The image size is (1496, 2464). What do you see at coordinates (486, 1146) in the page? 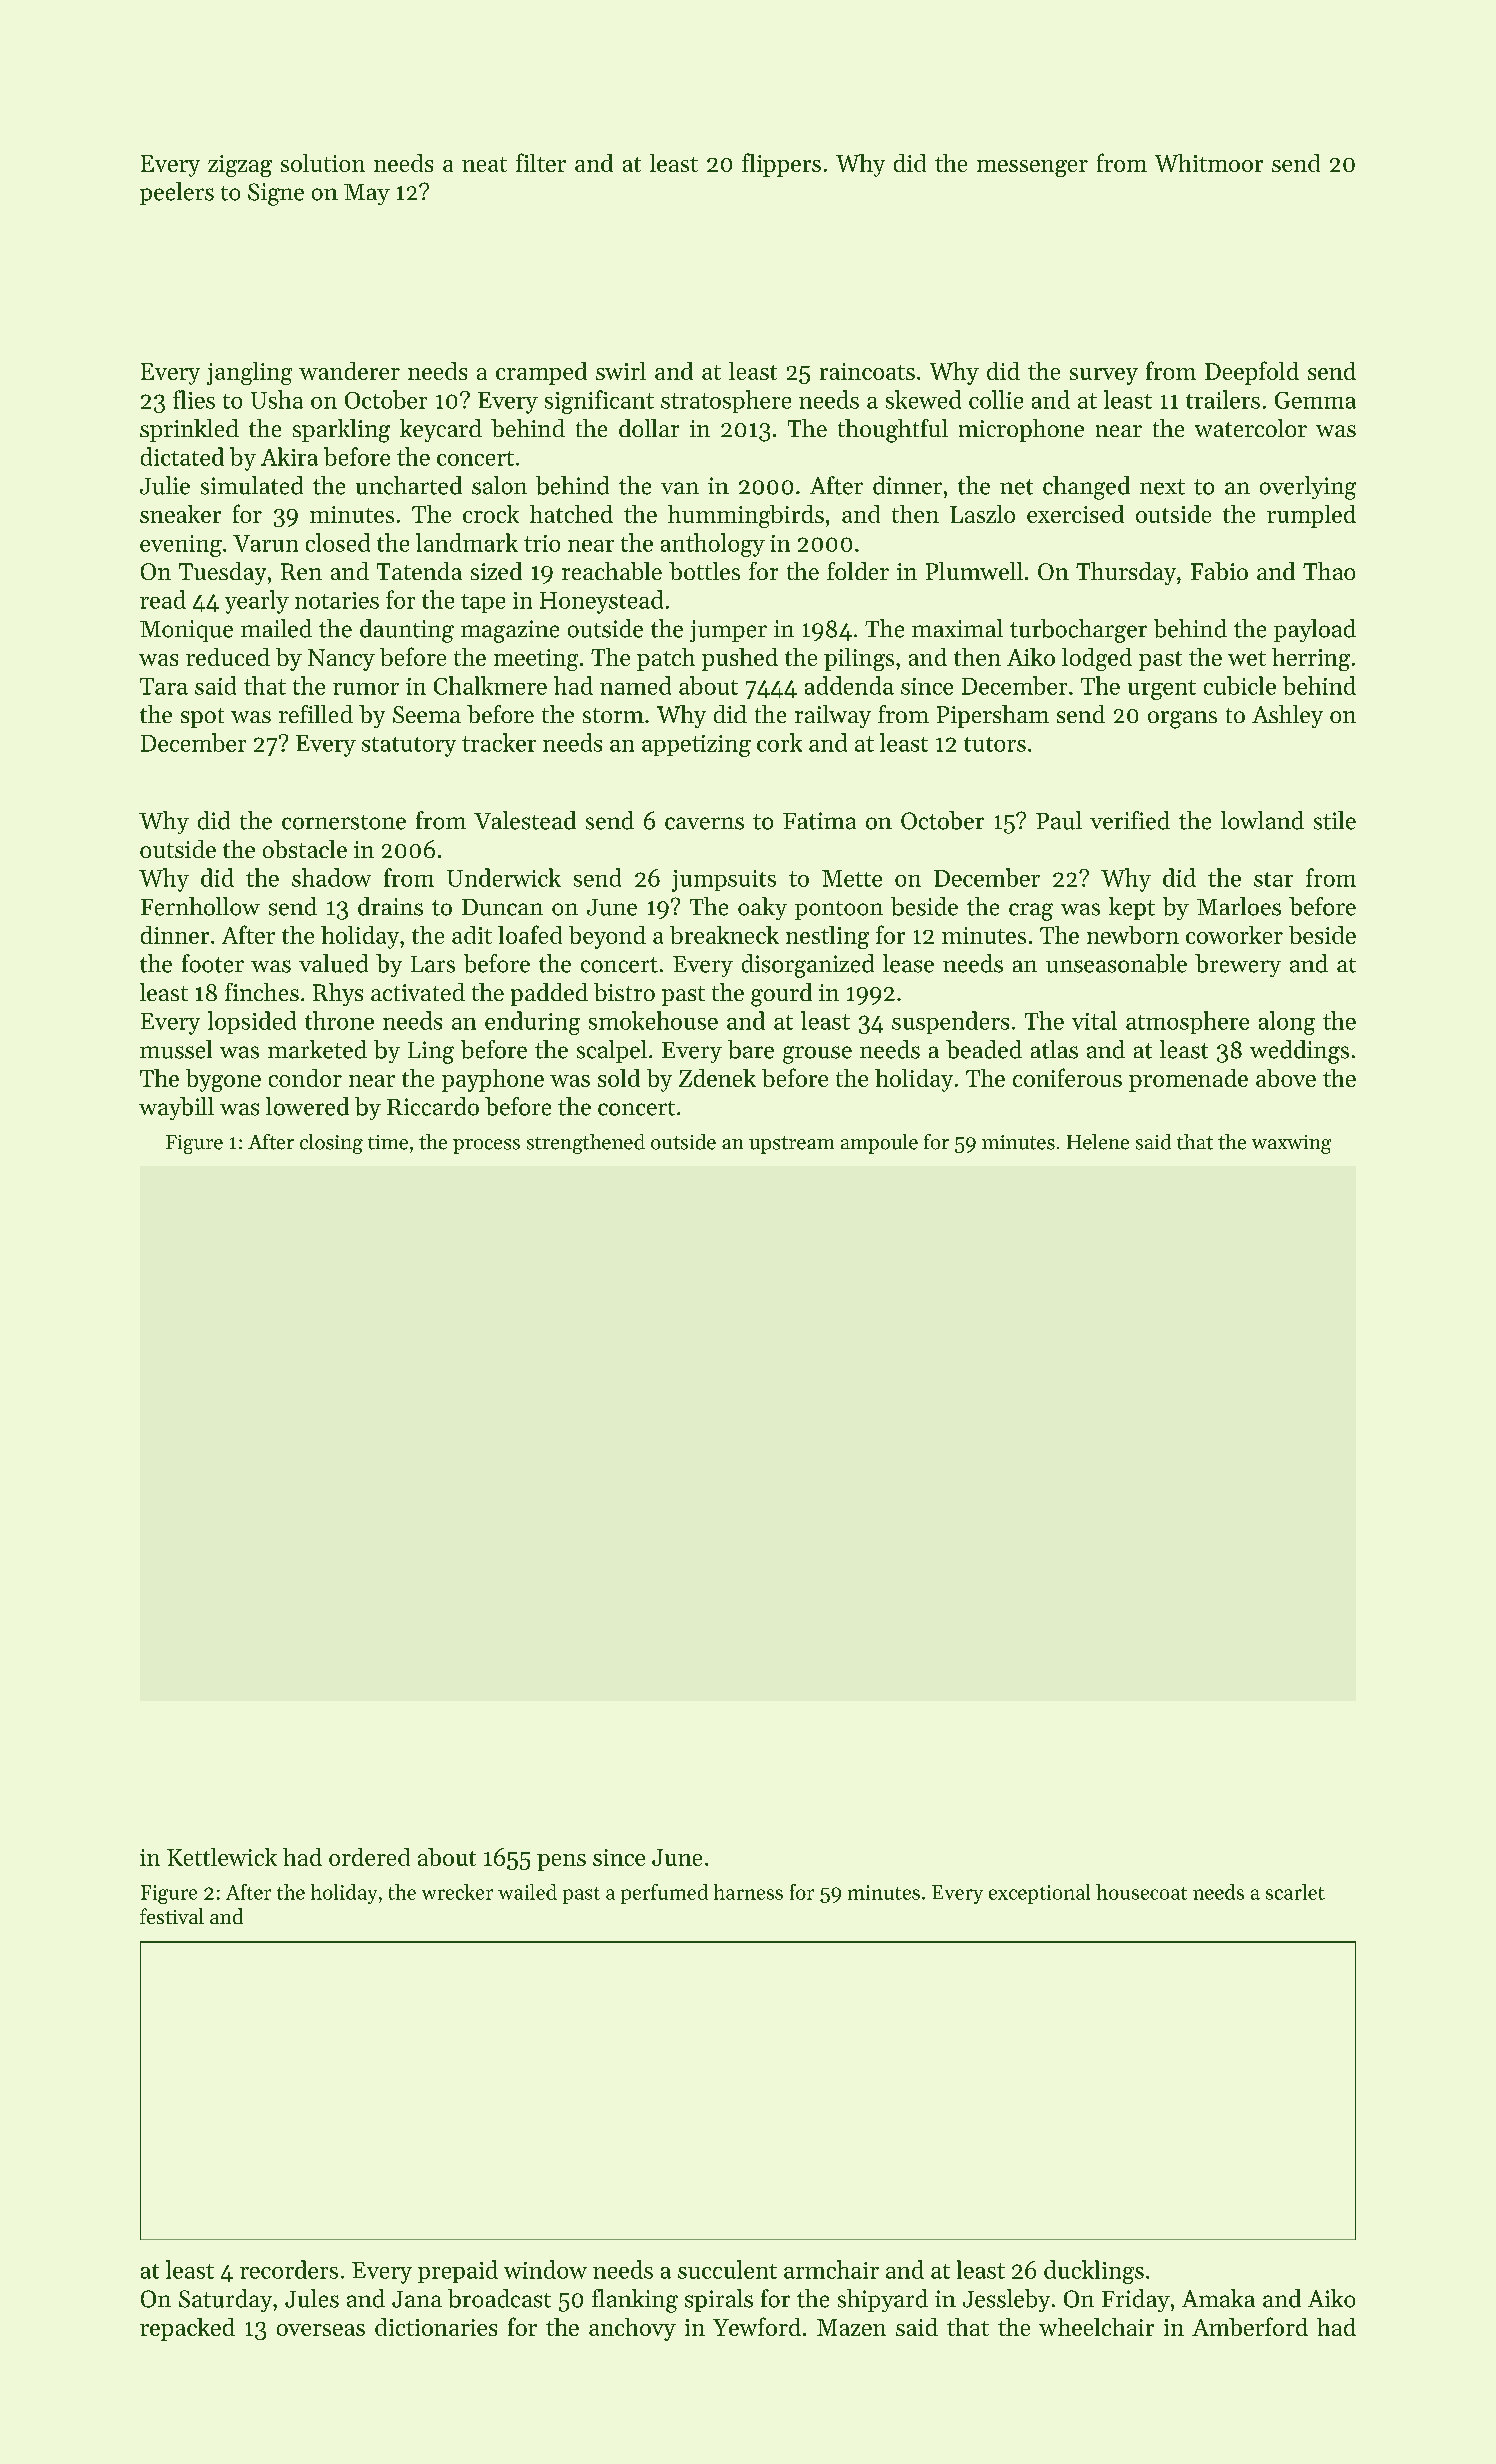
I see `process` at bounding box center [486, 1146].
